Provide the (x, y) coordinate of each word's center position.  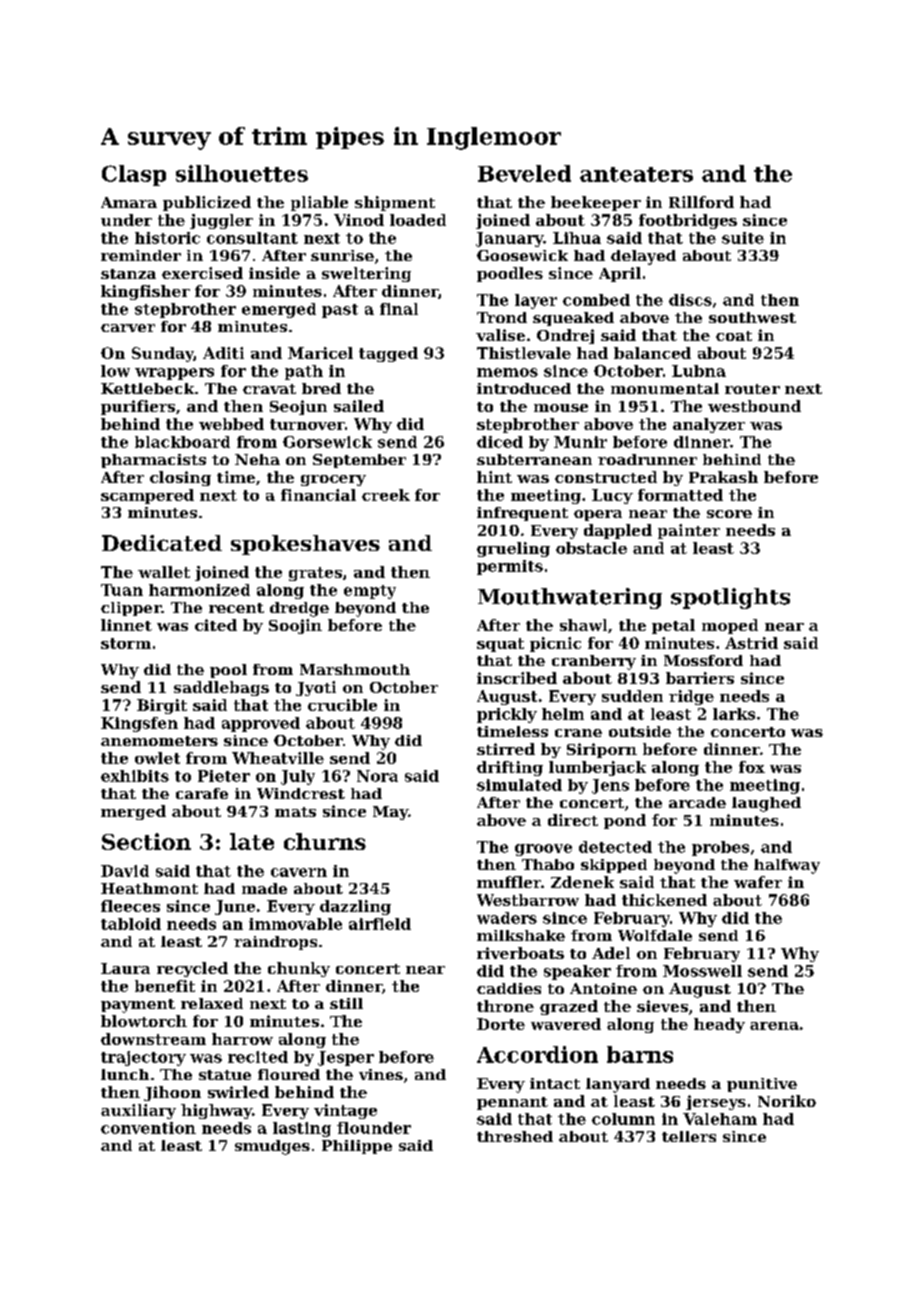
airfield (380, 924)
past (340, 311)
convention (148, 1128)
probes (720, 848)
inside (274, 273)
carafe (202, 793)
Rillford (701, 202)
